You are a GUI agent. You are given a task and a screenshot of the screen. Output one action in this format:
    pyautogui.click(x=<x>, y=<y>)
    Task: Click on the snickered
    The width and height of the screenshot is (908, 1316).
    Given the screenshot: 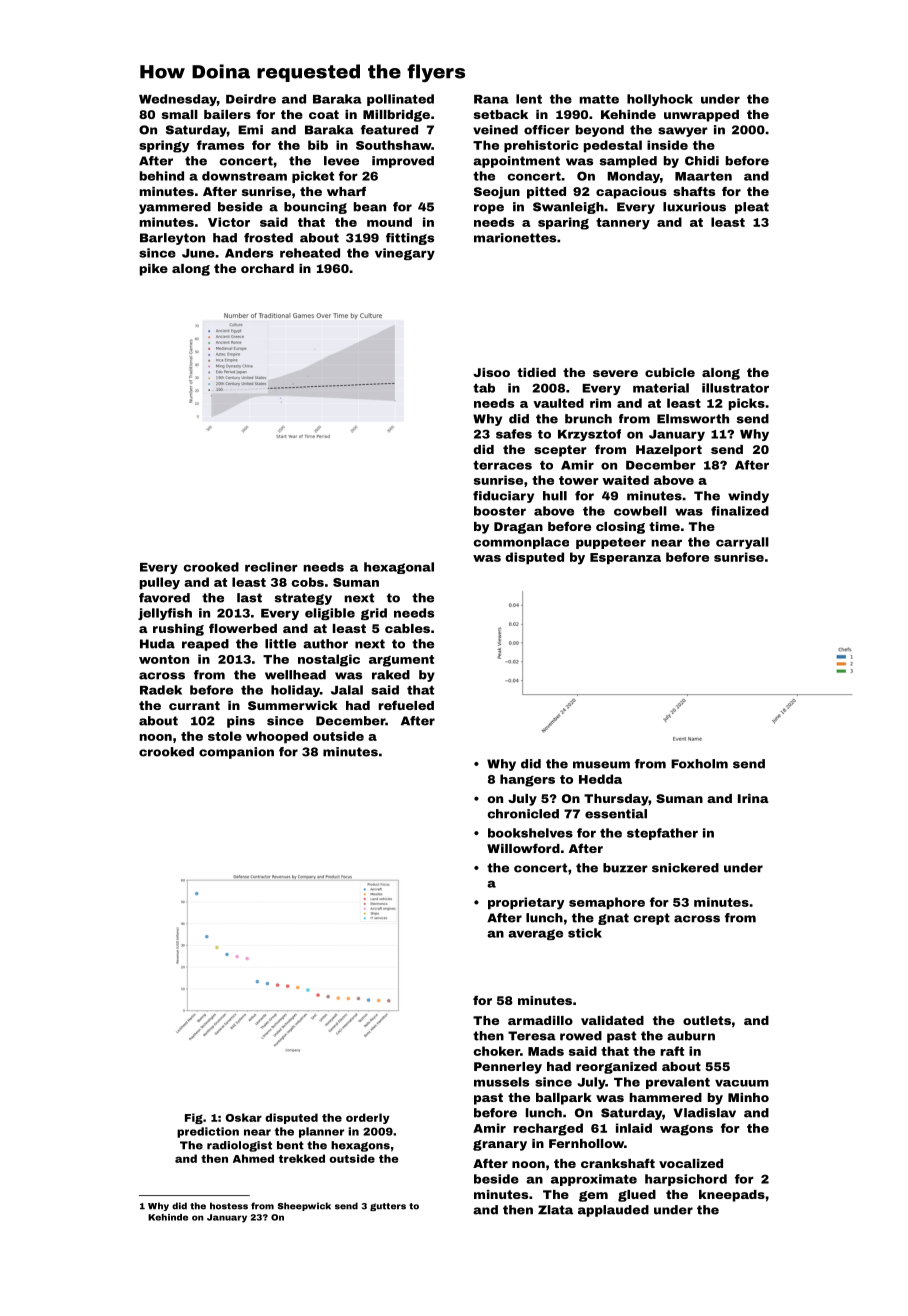 What is the action you would take?
    pyautogui.click(x=685, y=868)
